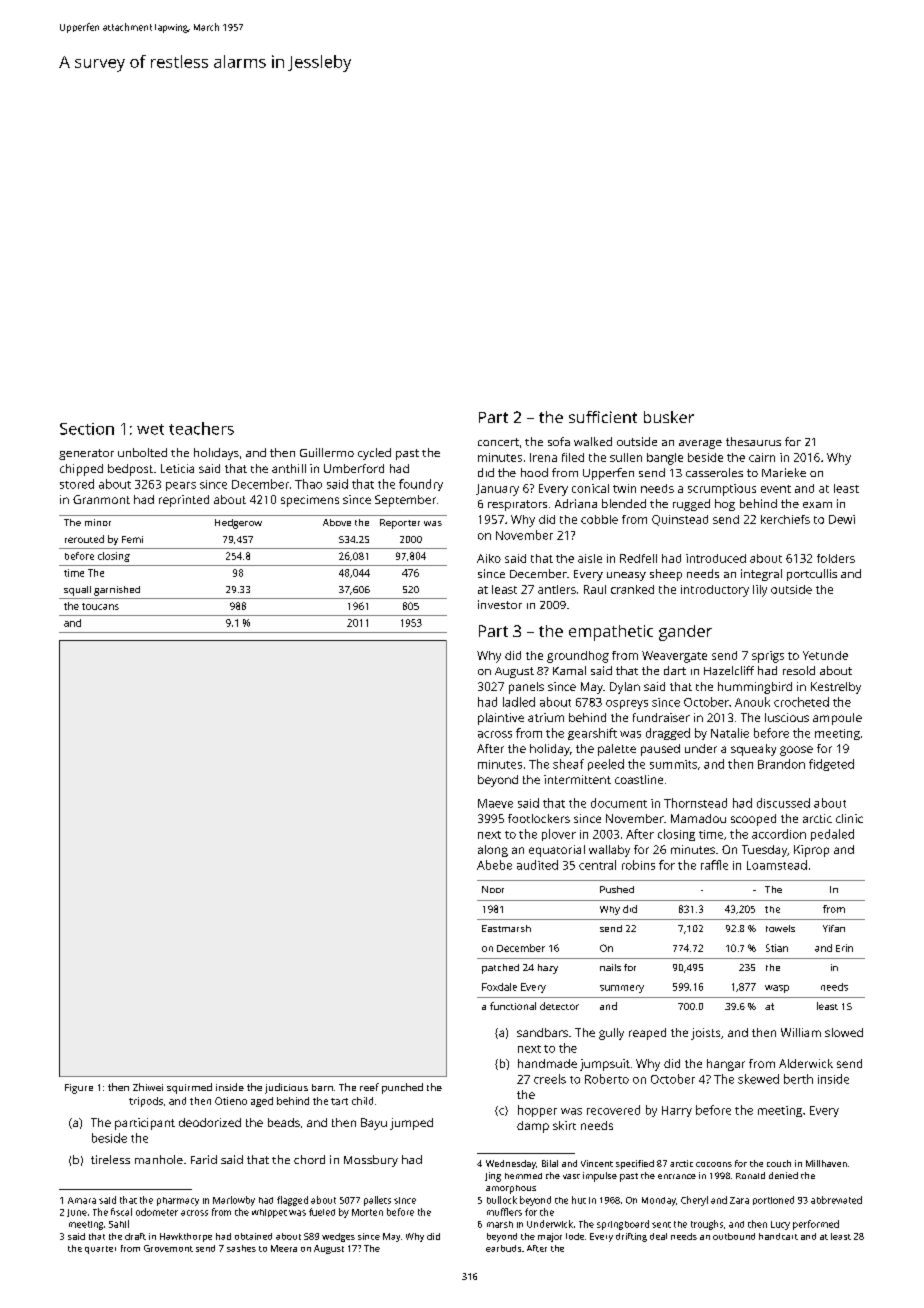 The height and width of the screenshot is (1308, 924). Describe the element at coordinates (411, 1124) in the screenshot. I see `jumped` at that location.
